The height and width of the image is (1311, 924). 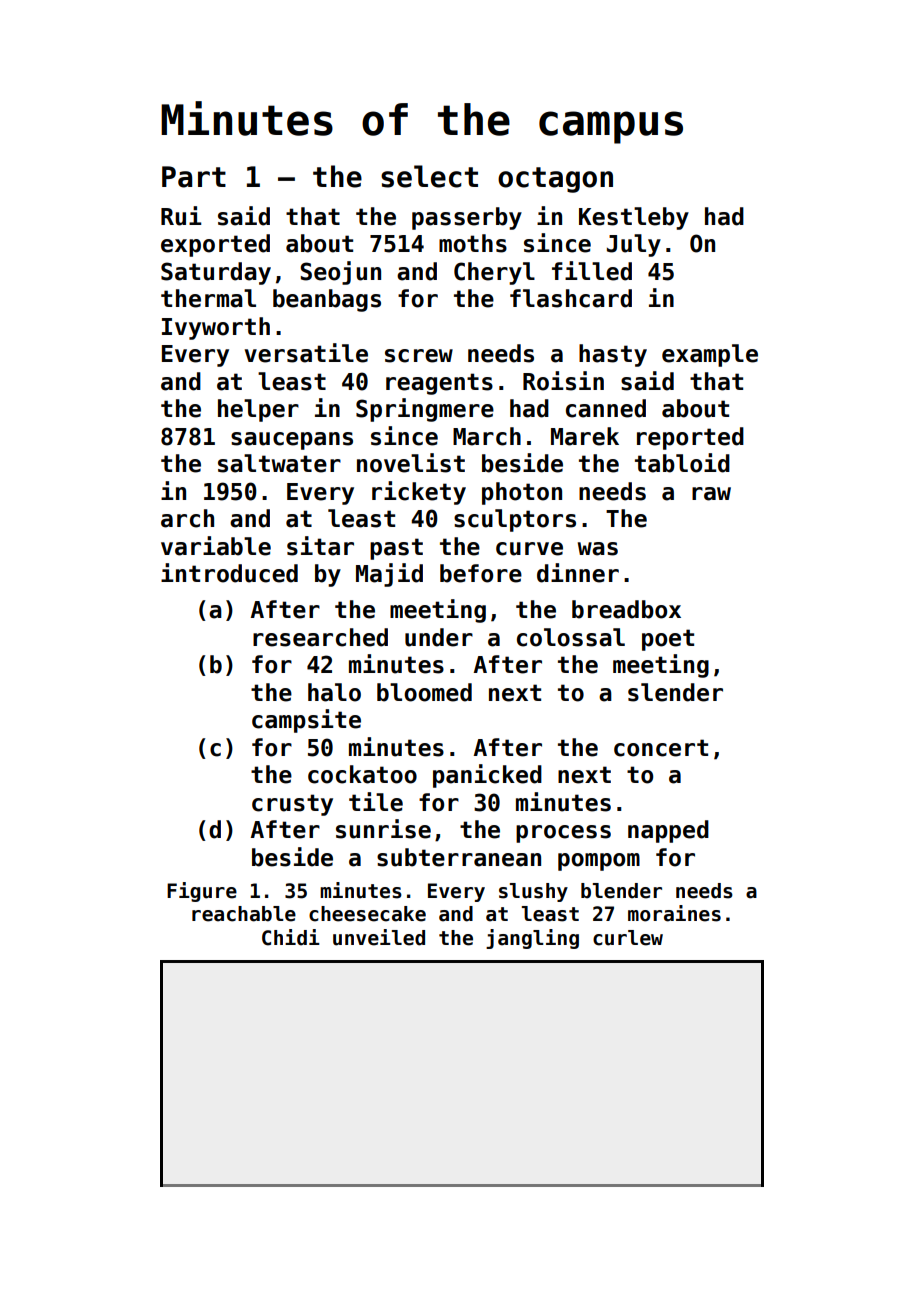 What do you see at coordinates (439, 384) in the image?
I see `reagents` at bounding box center [439, 384].
